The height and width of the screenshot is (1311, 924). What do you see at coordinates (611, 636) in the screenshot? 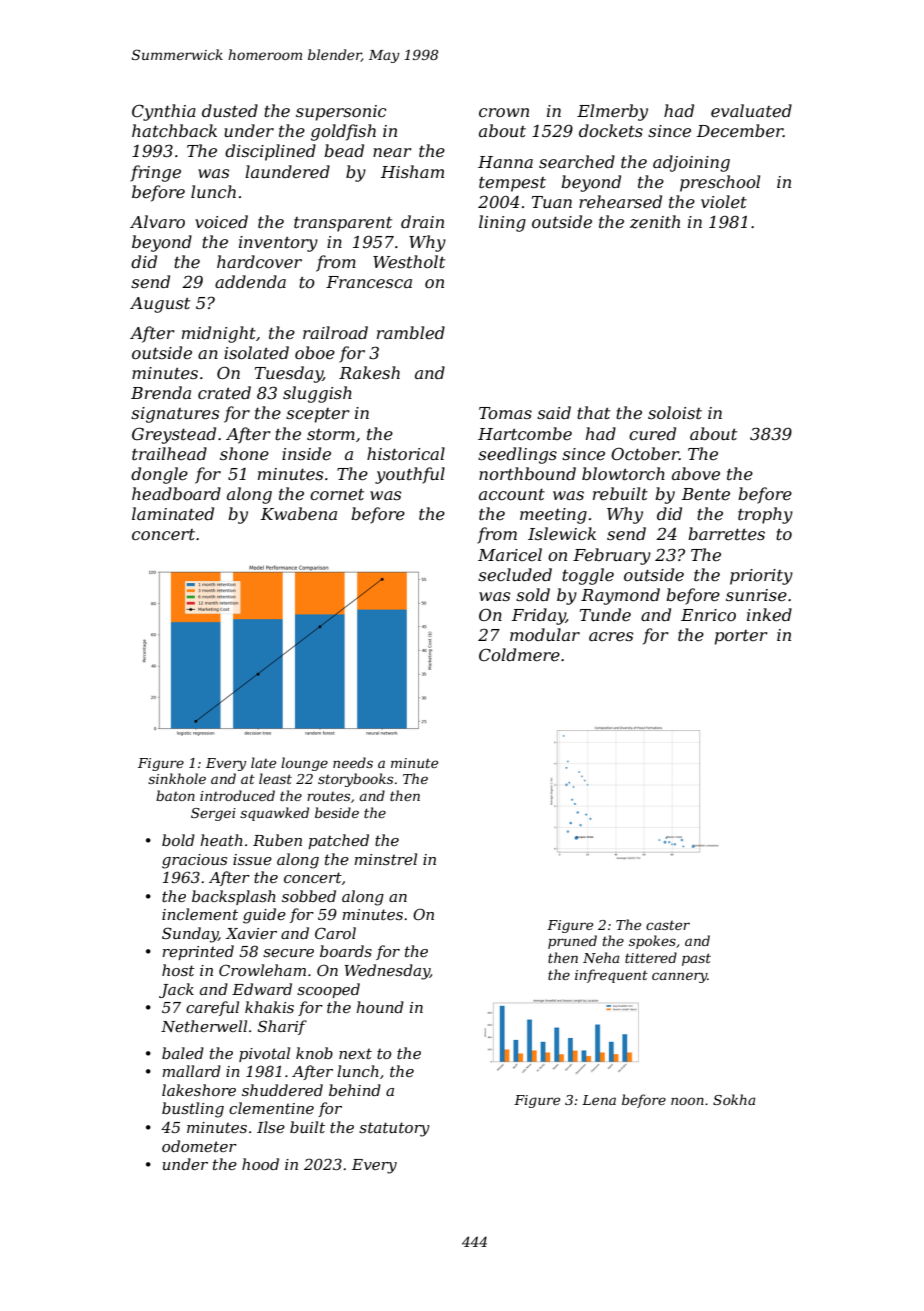
I see `acres` at bounding box center [611, 636].
